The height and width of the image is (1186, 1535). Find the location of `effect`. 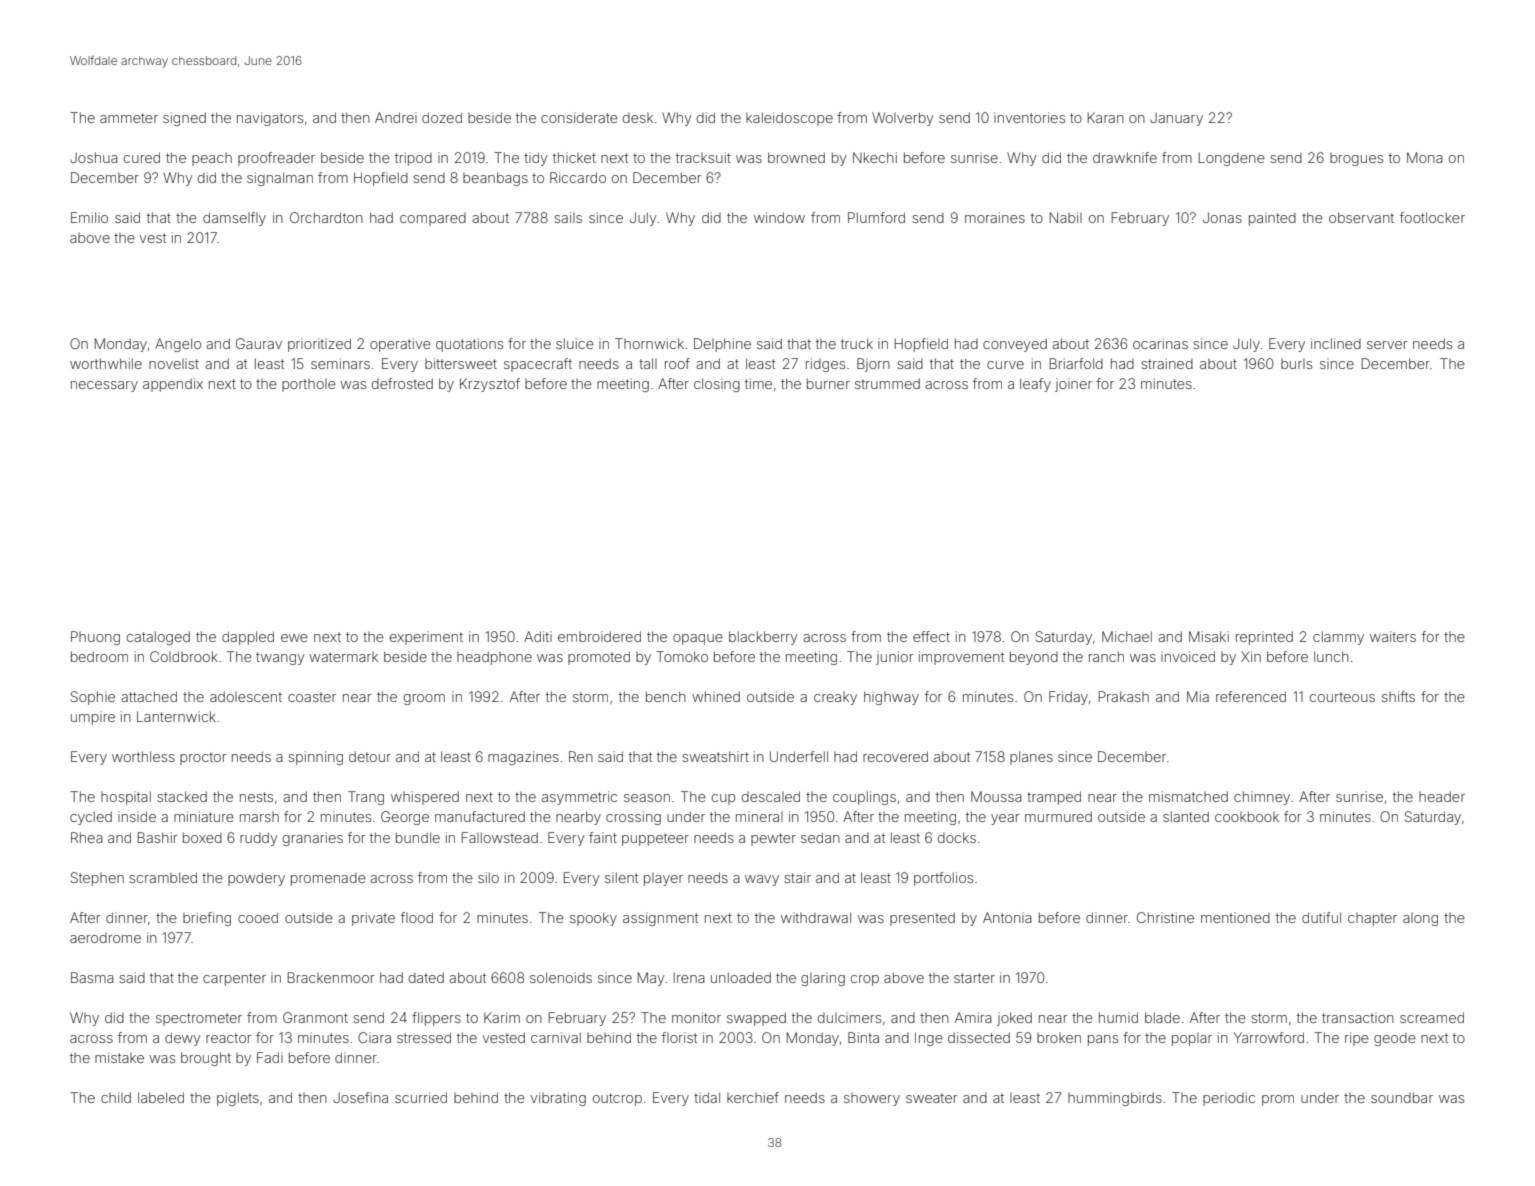

effect is located at coordinates (931, 636).
